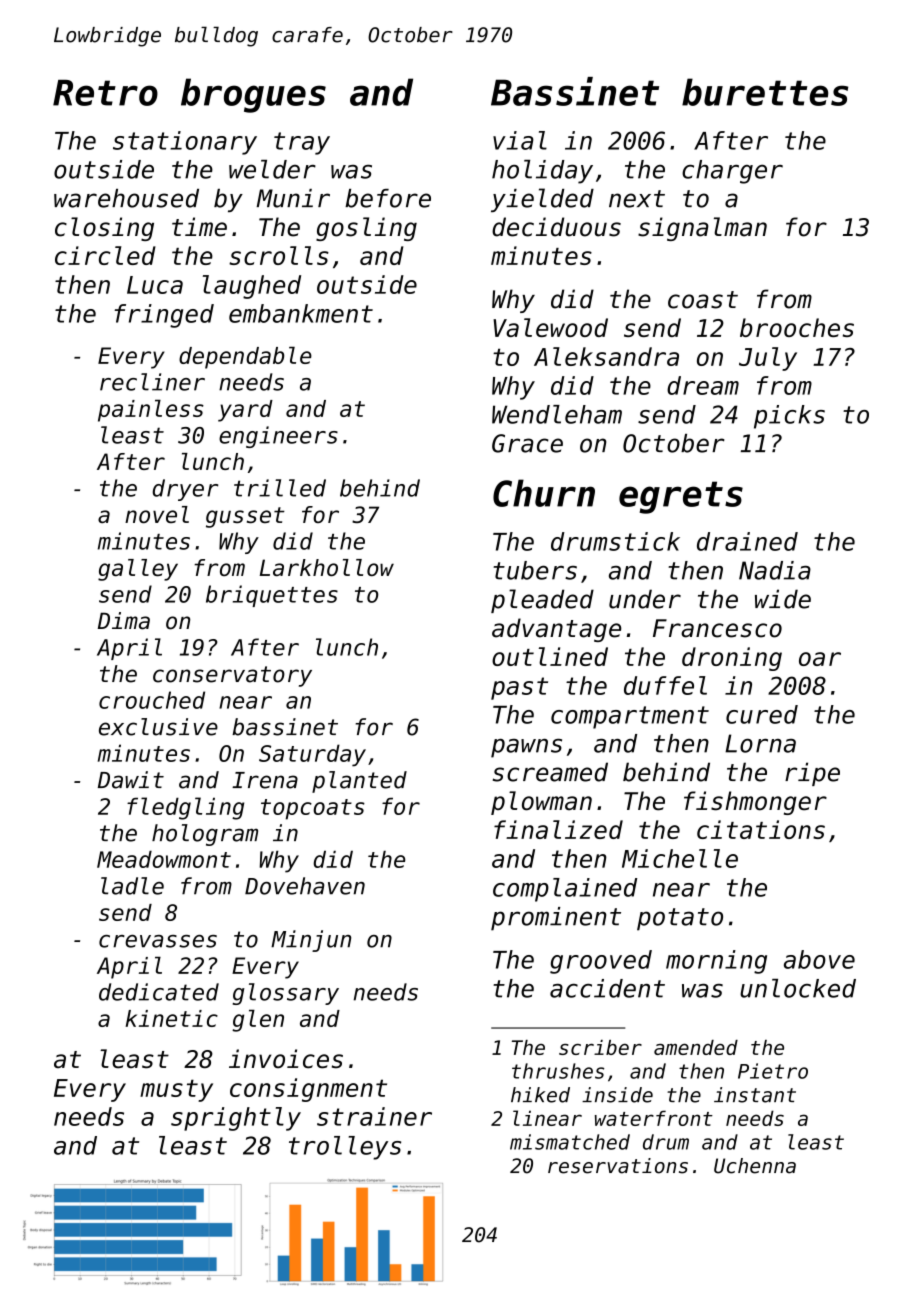 This screenshot has height=1311, width=924. Describe the element at coordinates (732, 659) in the screenshot. I see `droning` at that location.
